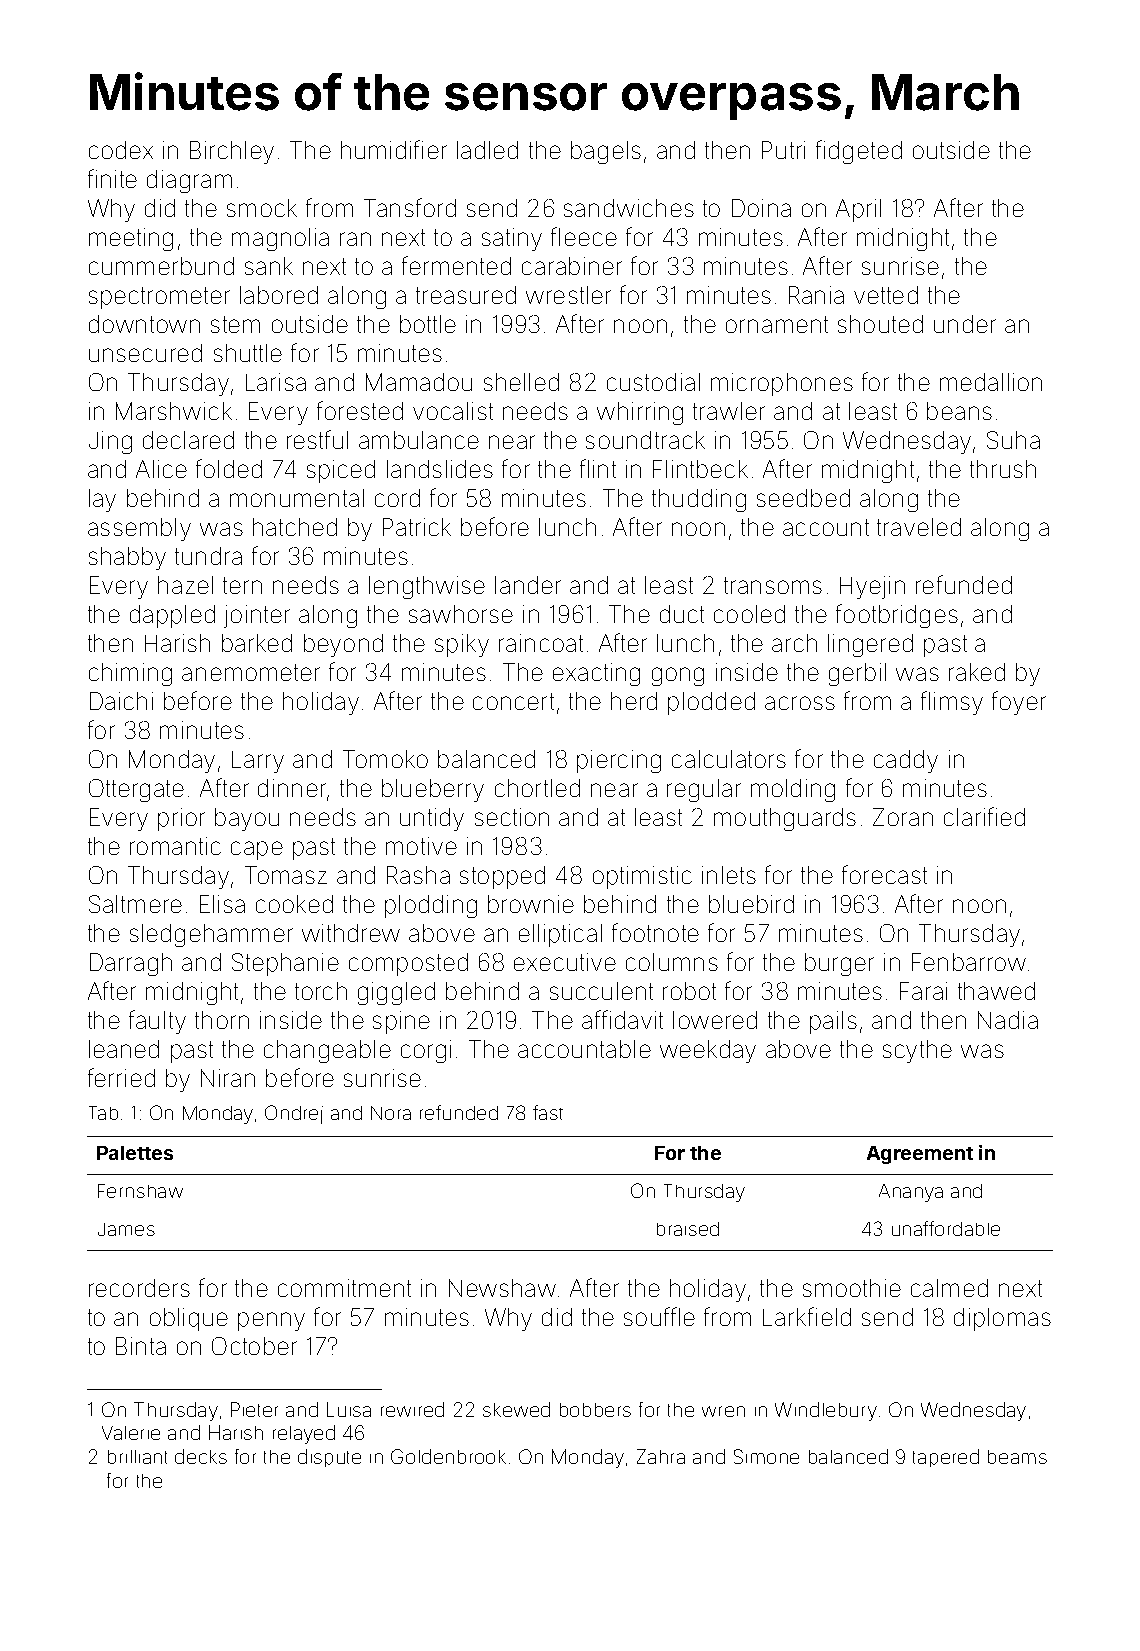 The height and width of the document is (1651, 1140). What do you see at coordinates (946, 1458) in the document?
I see `tapered` at bounding box center [946, 1458].
